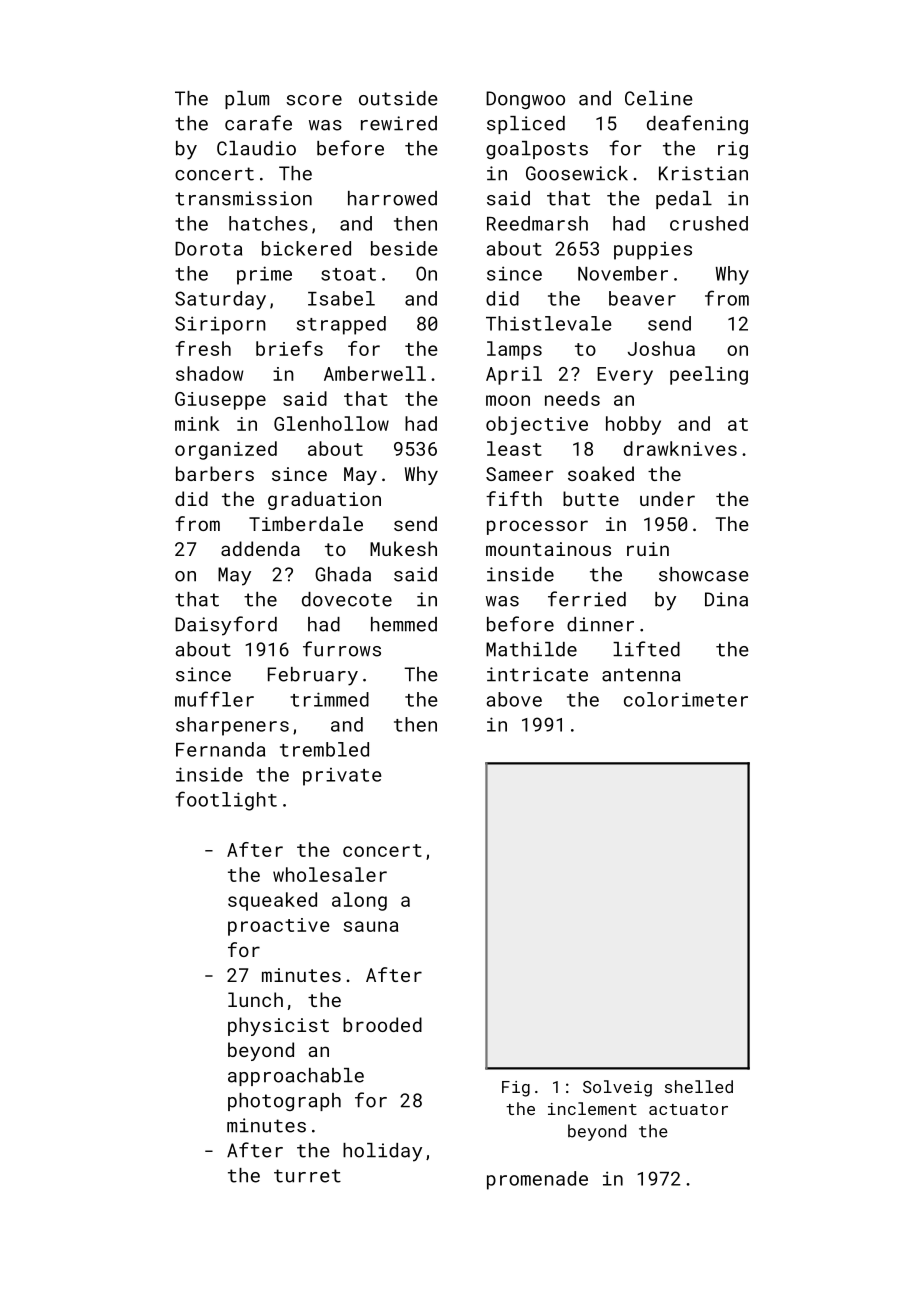 This screenshot has height=1311, width=924. I want to click on Dongwoo, so click(525, 100).
